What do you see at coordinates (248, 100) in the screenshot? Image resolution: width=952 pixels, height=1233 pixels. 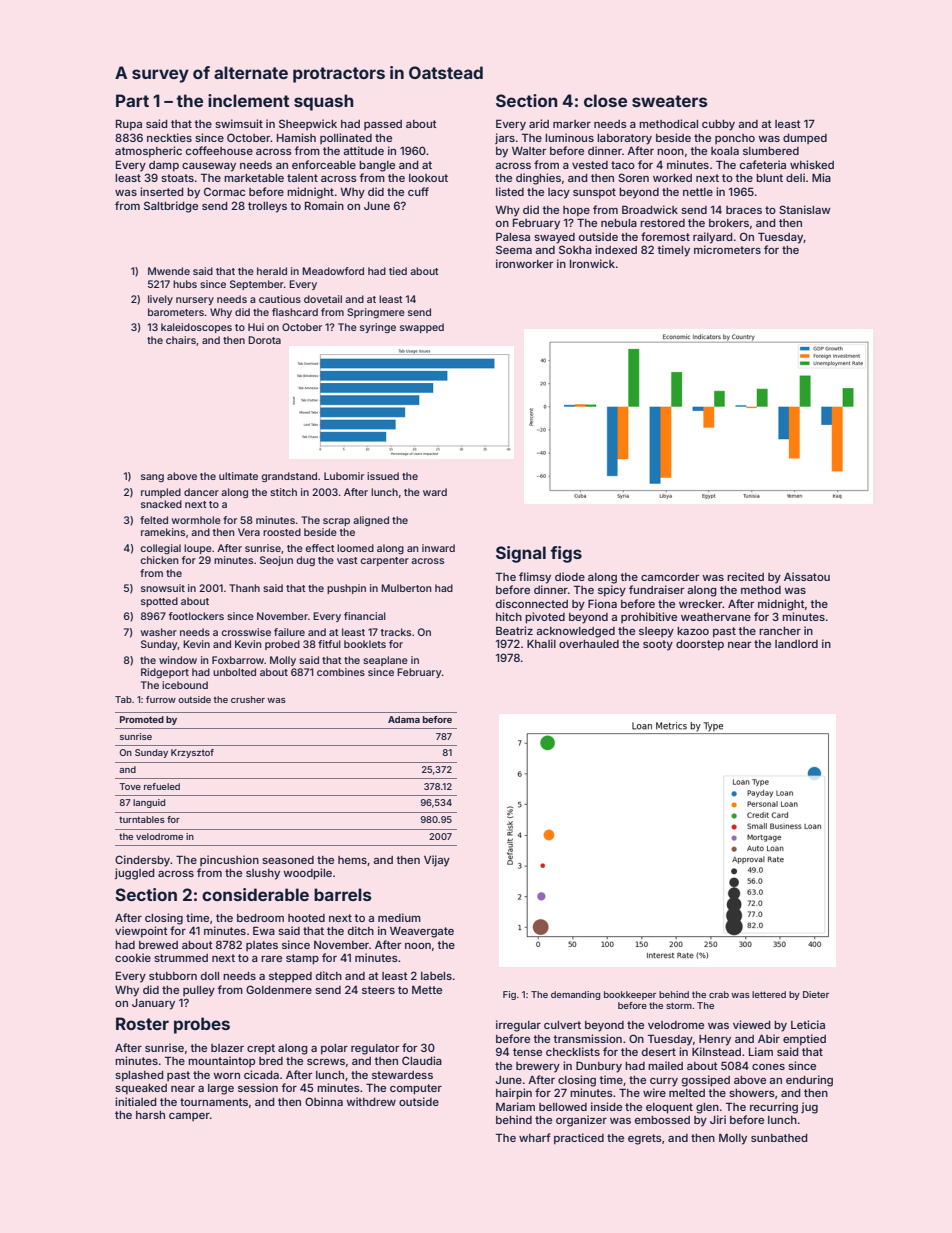 I see `inclement` at bounding box center [248, 100].
